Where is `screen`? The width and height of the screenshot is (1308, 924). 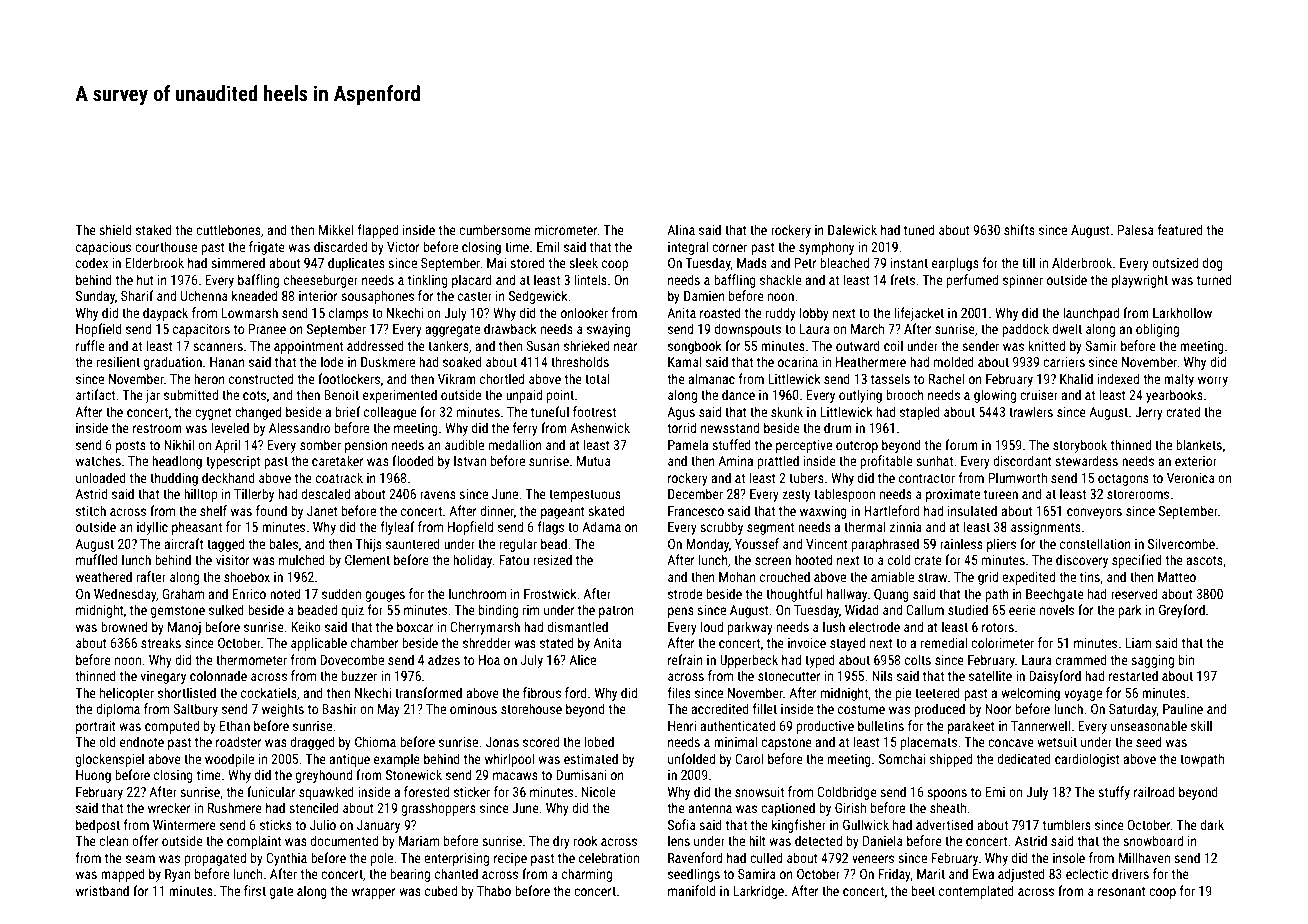 screen is located at coordinates (773, 561).
